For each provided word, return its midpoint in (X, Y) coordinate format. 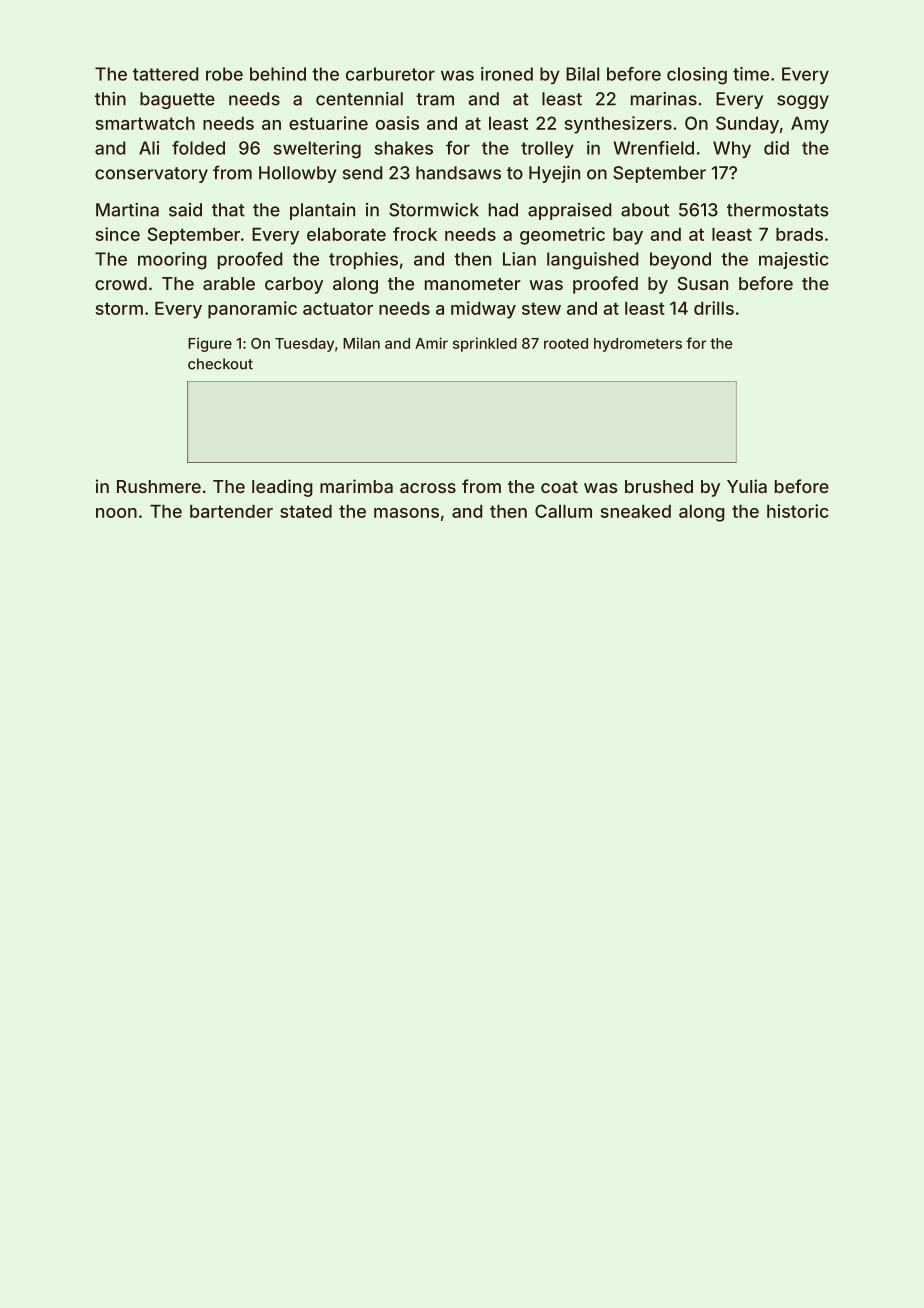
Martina (127, 210)
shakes (404, 148)
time (751, 74)
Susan (703, 283)
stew (541, 308)
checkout (220, 364)
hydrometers (638, 345)
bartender (231, 511)
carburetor (390, 74)
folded (198, 148)
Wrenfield (653, 148)
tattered (165, 74)
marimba (356, 486)
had (503, 210)
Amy (810, 125)
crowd (121, 283)
